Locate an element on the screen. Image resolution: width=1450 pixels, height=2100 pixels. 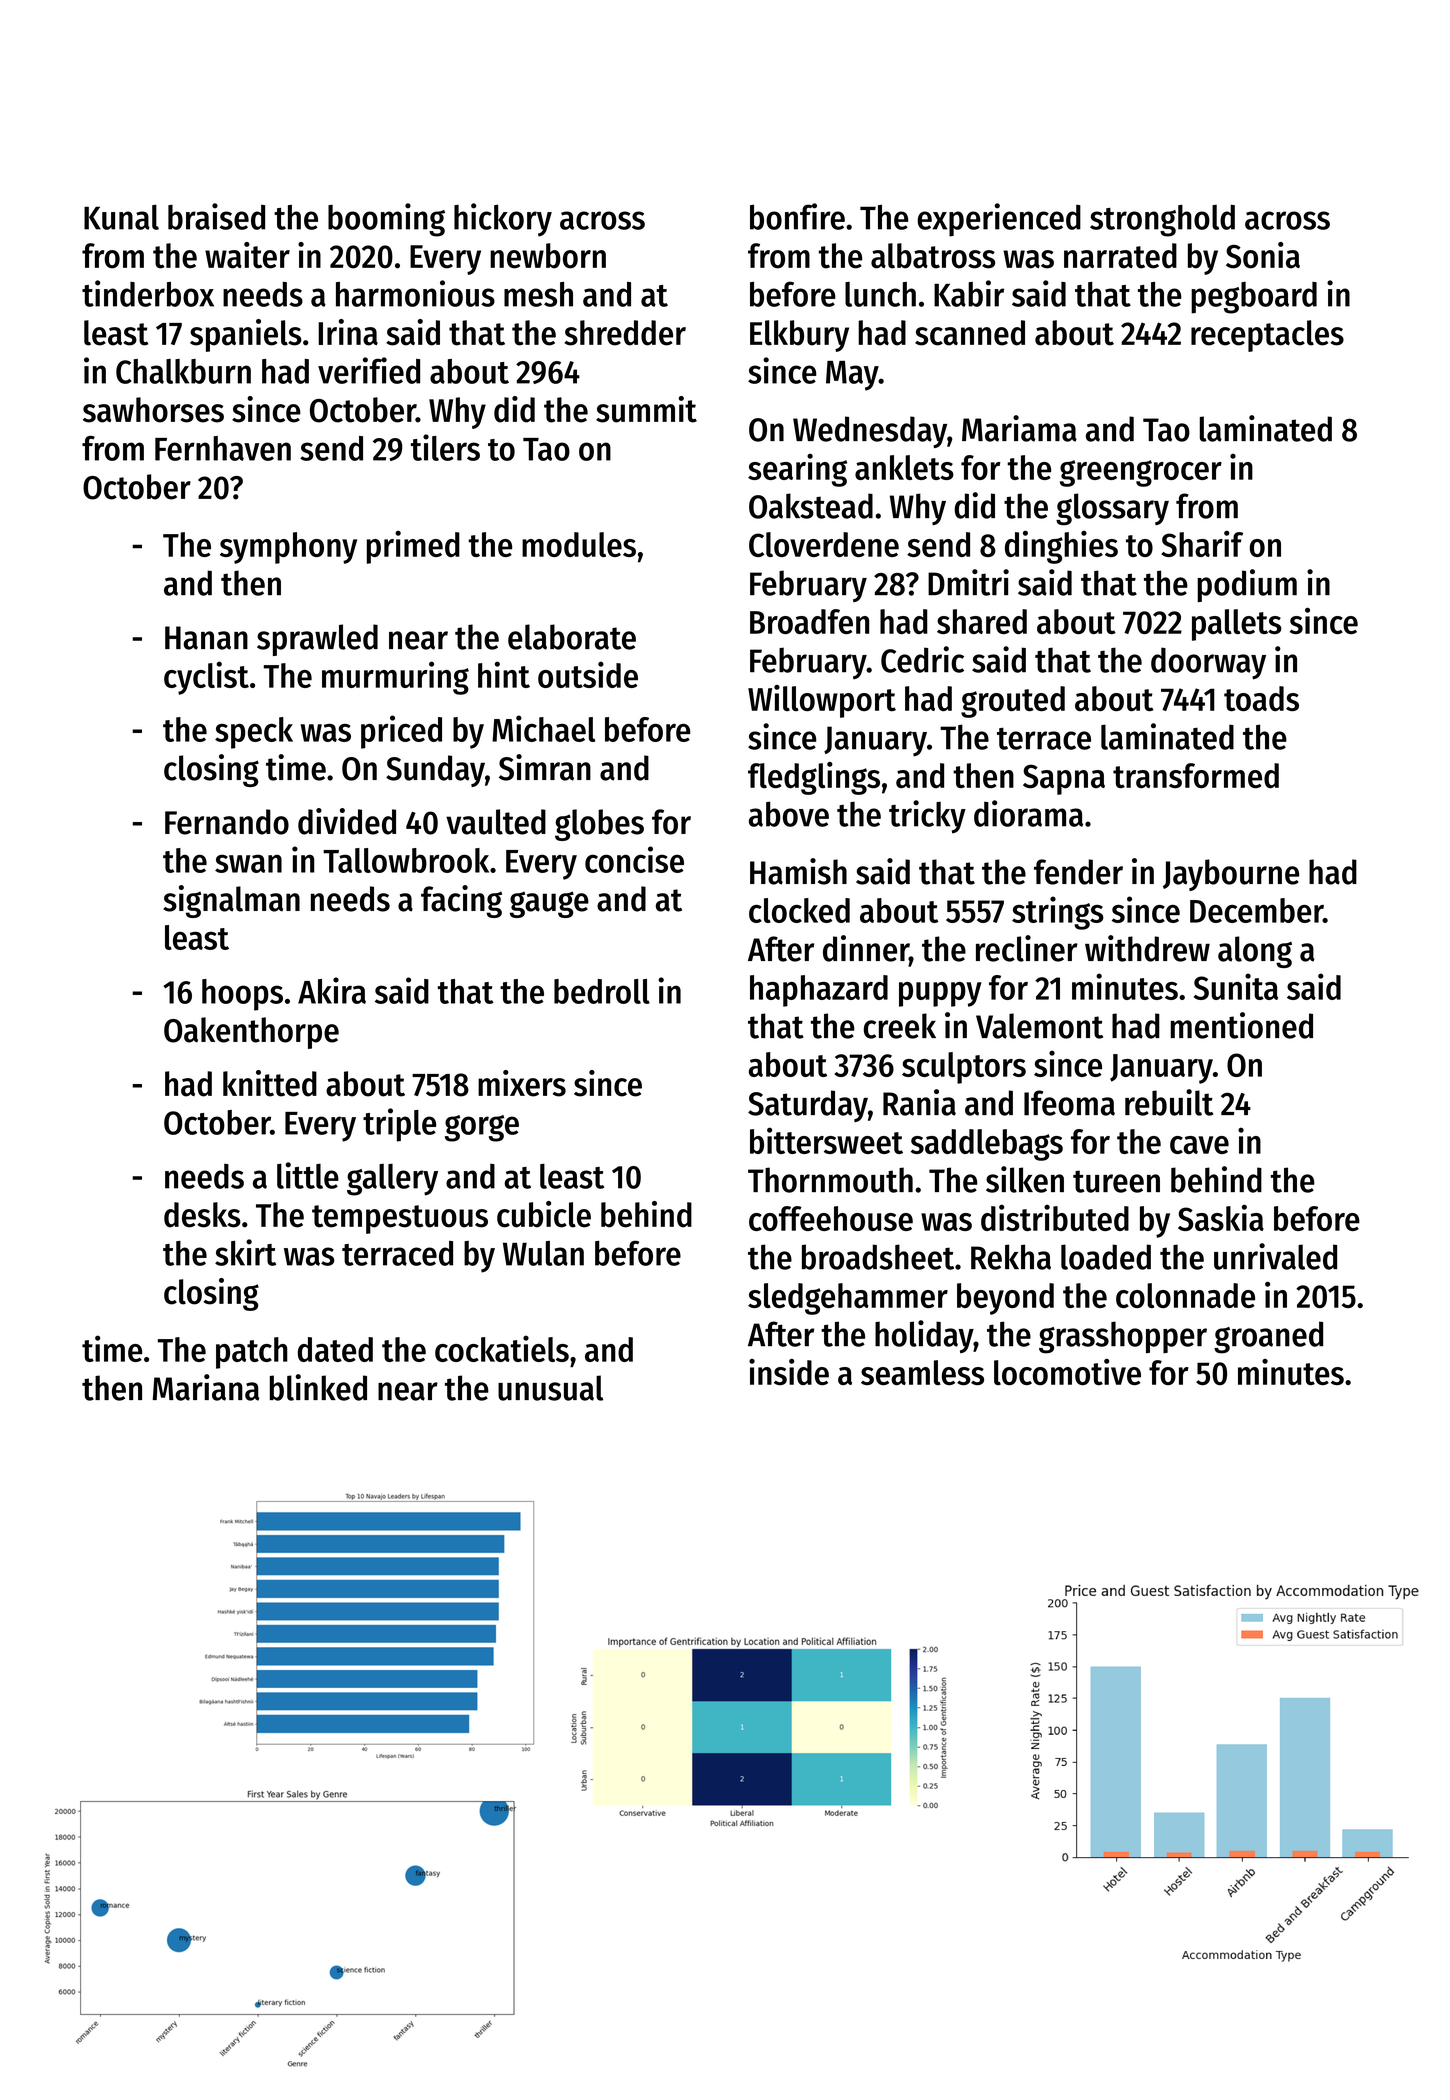
triple is located at coordinates (399, 1125).
